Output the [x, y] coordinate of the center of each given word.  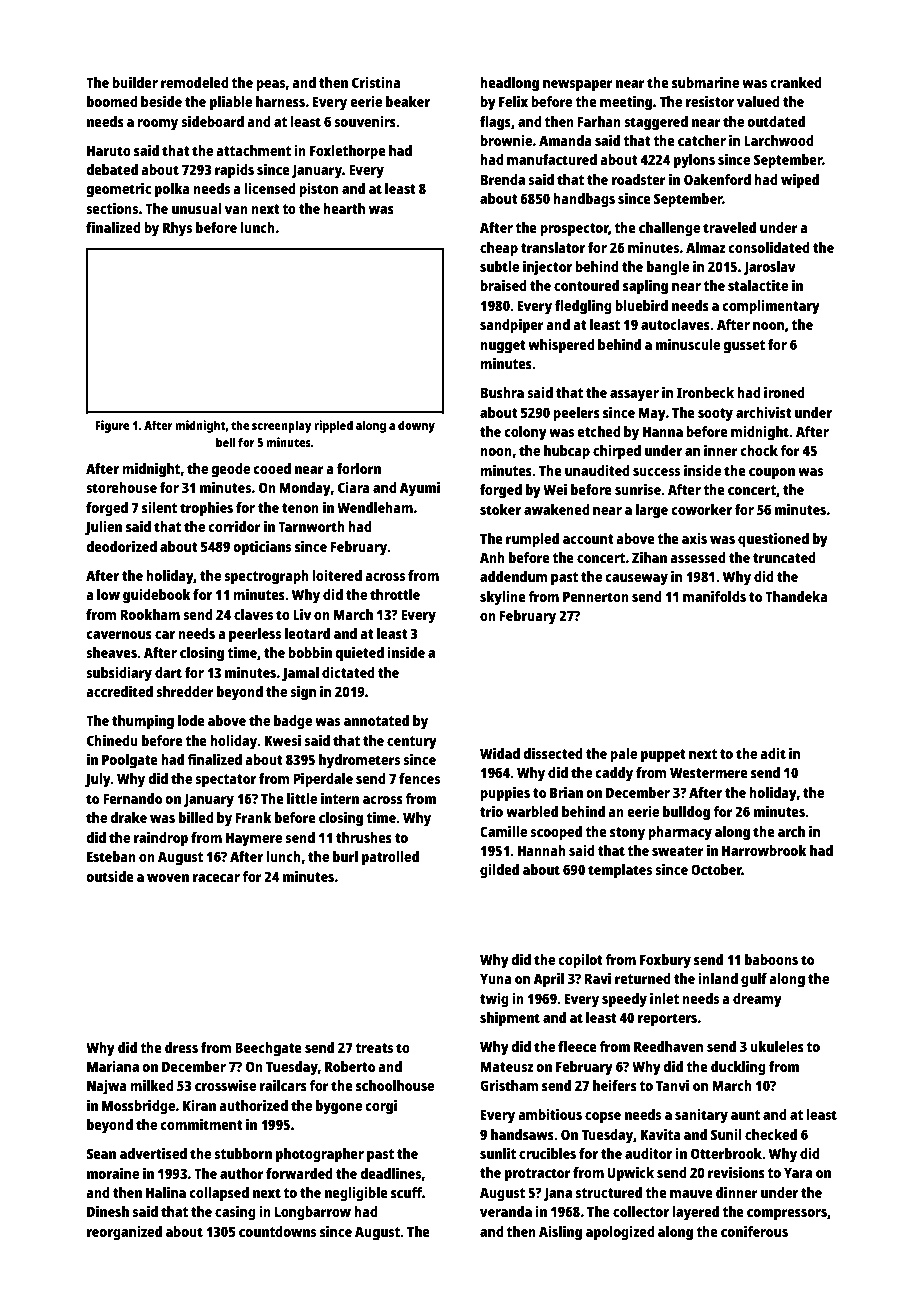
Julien [103, 528]
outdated [776, 121]
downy [416, 426]
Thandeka [796, 596]
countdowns [277, 1231]
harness [280, 101]
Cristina [376, 82]
